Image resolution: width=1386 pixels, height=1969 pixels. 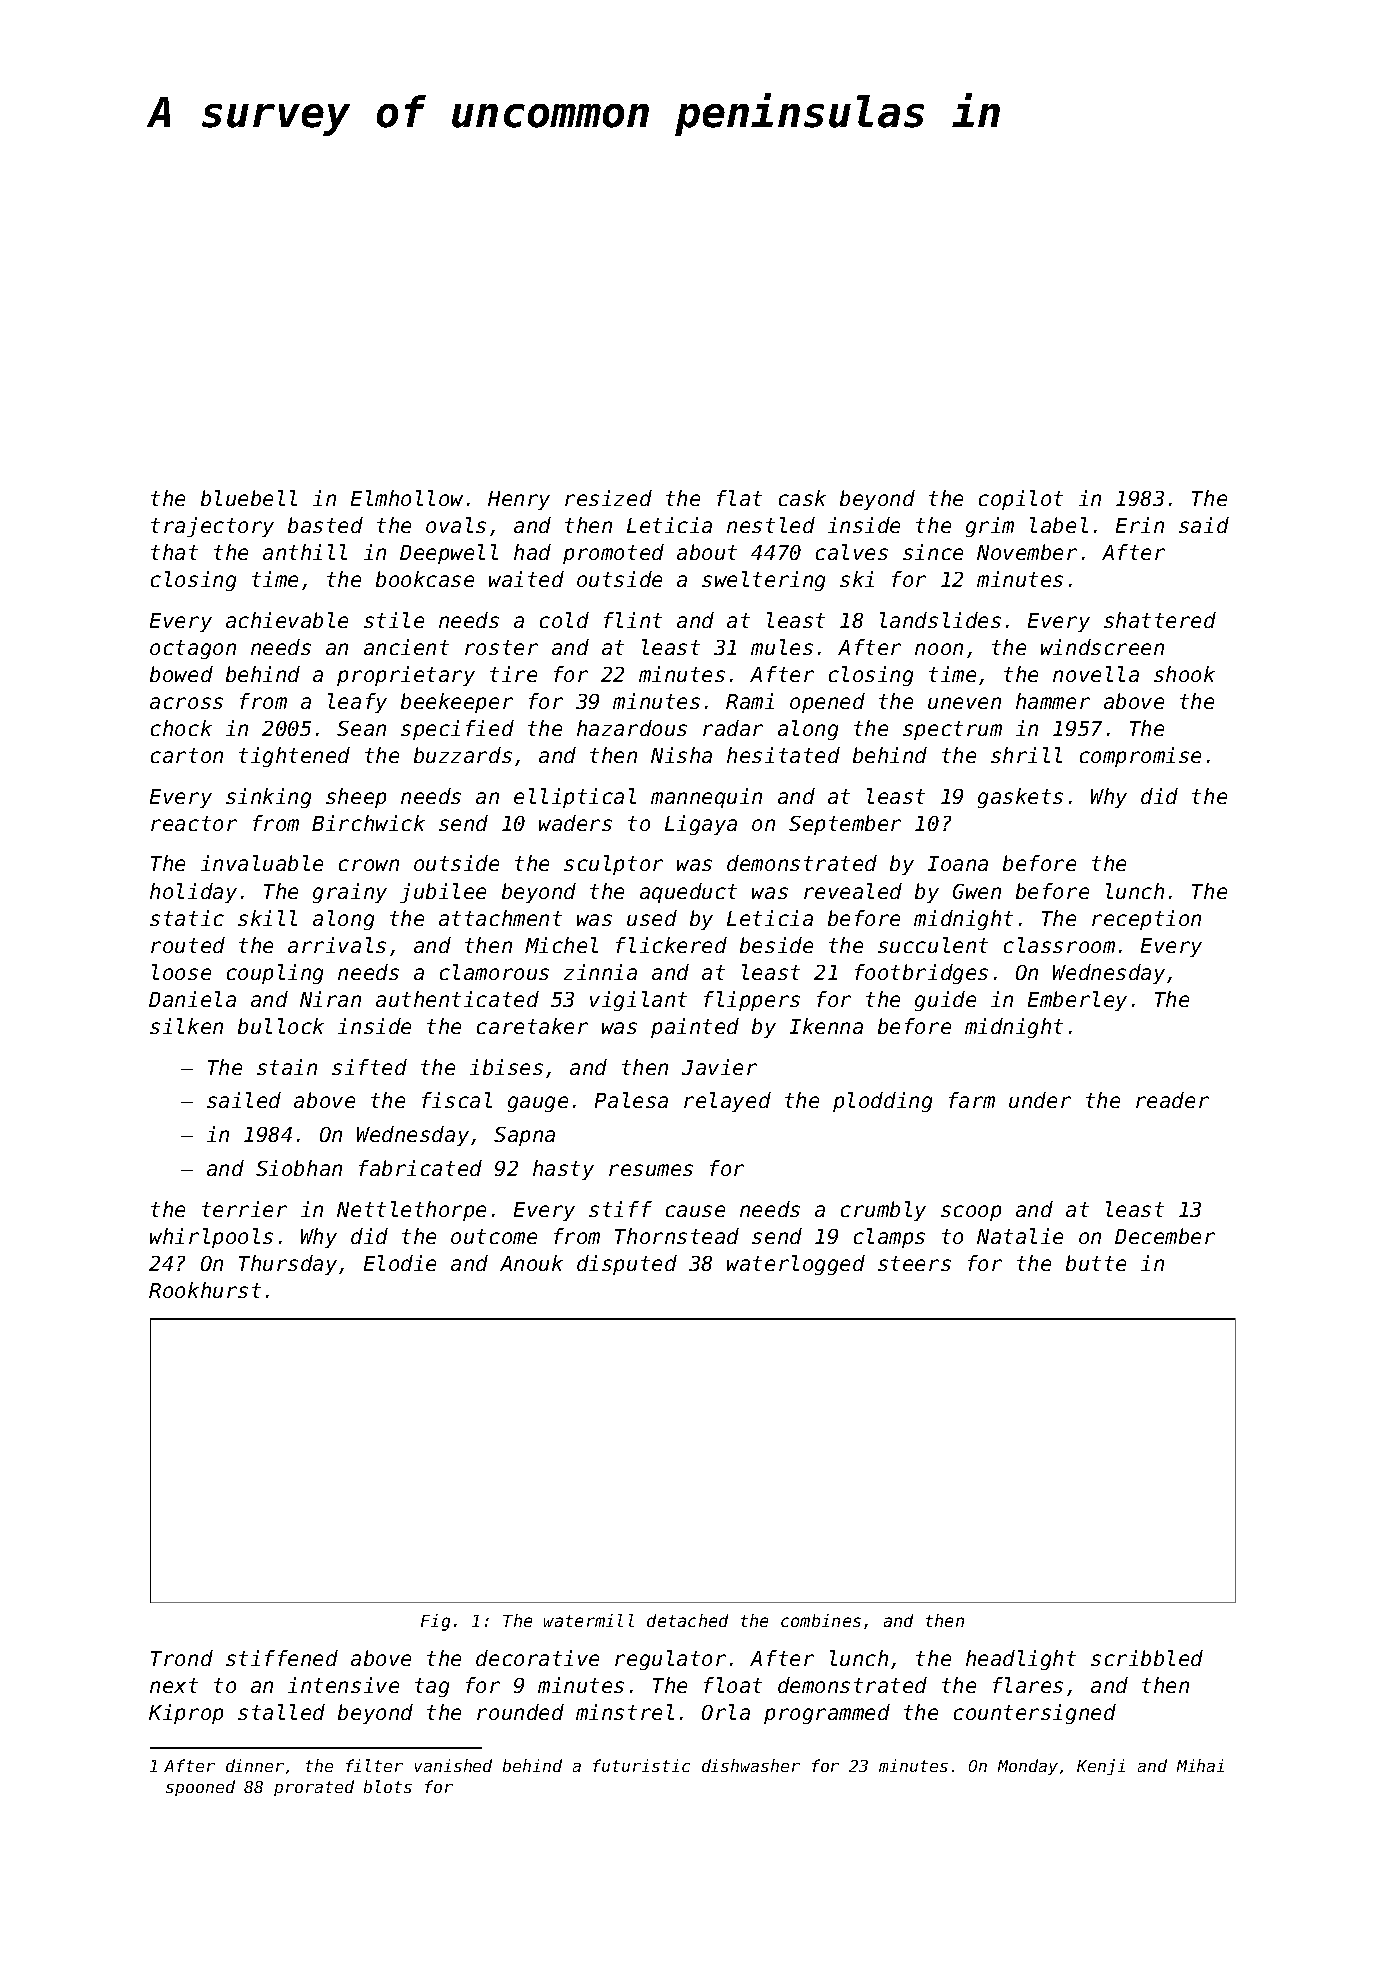 What do you see at coordinates (651, 1170) in the screenshot?
I see `resumes` at bounding box center [651, 1170].
